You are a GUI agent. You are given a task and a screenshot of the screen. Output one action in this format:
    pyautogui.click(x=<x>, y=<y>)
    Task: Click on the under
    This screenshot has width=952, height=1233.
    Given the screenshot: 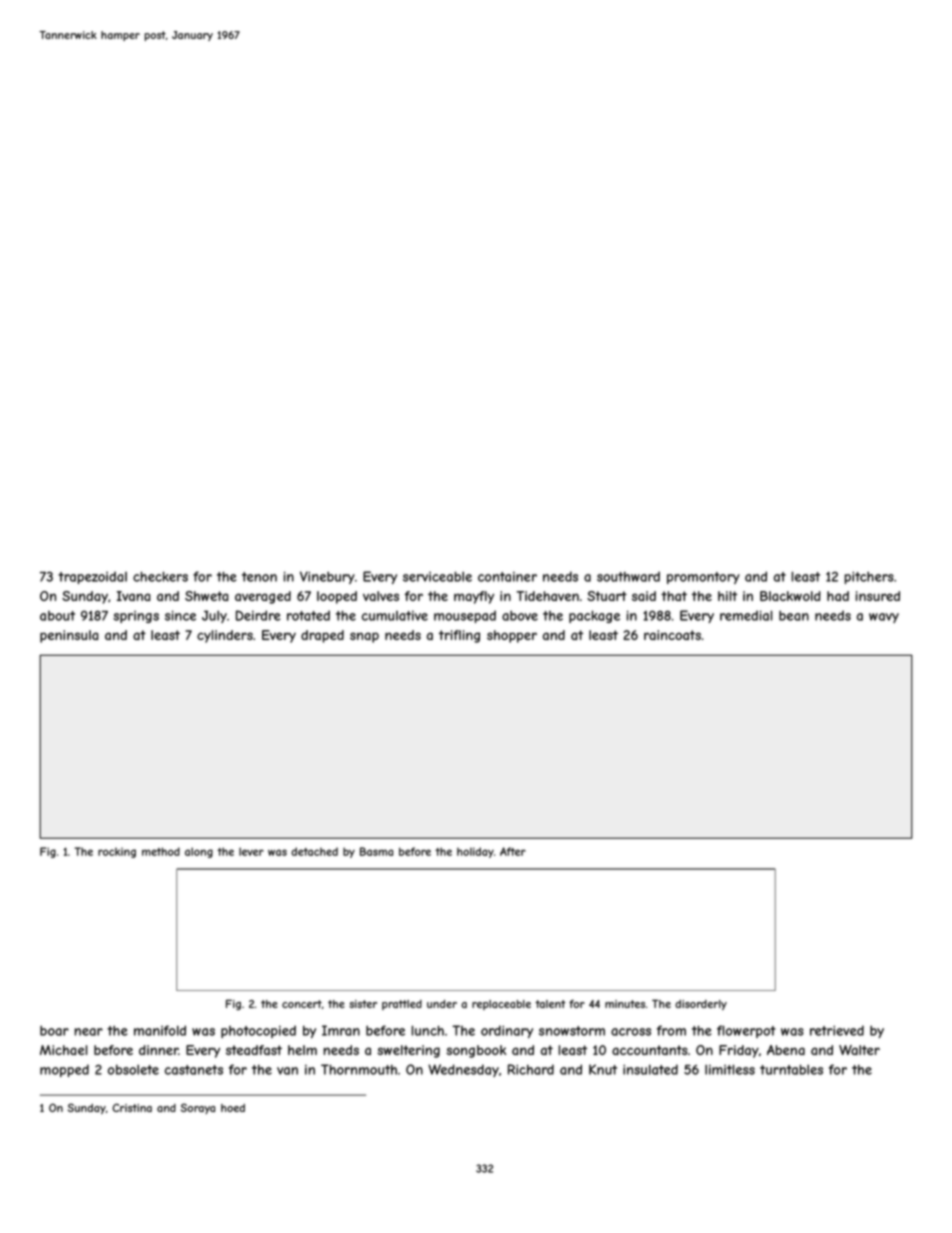 What is the action you would take?
    pyautogui.click(x=442, y=1004)
